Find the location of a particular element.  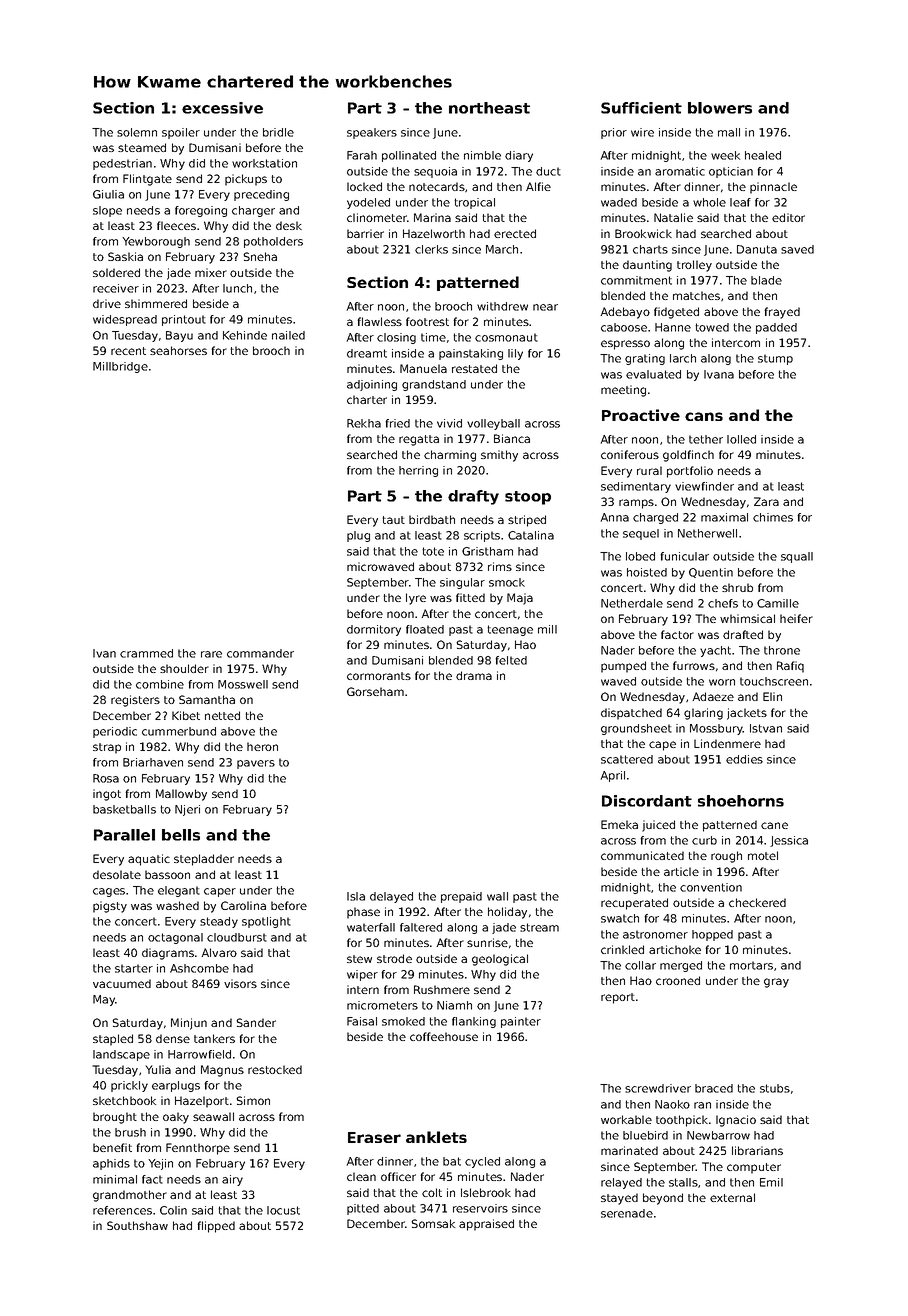

near is located at coordinates (545, 307).
